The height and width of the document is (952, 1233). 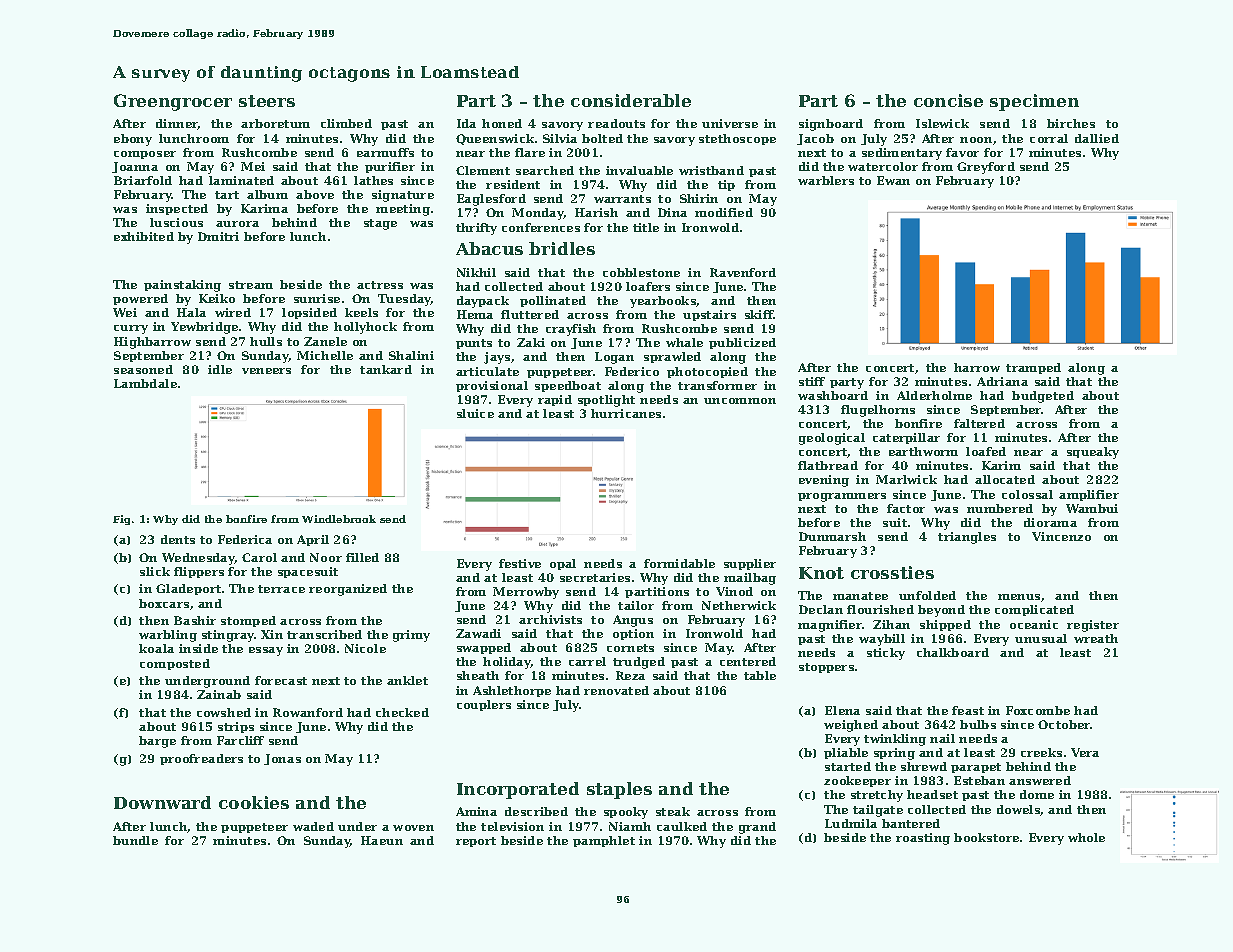 I want to click on Windlebrook, so click(x=339, y=519).
